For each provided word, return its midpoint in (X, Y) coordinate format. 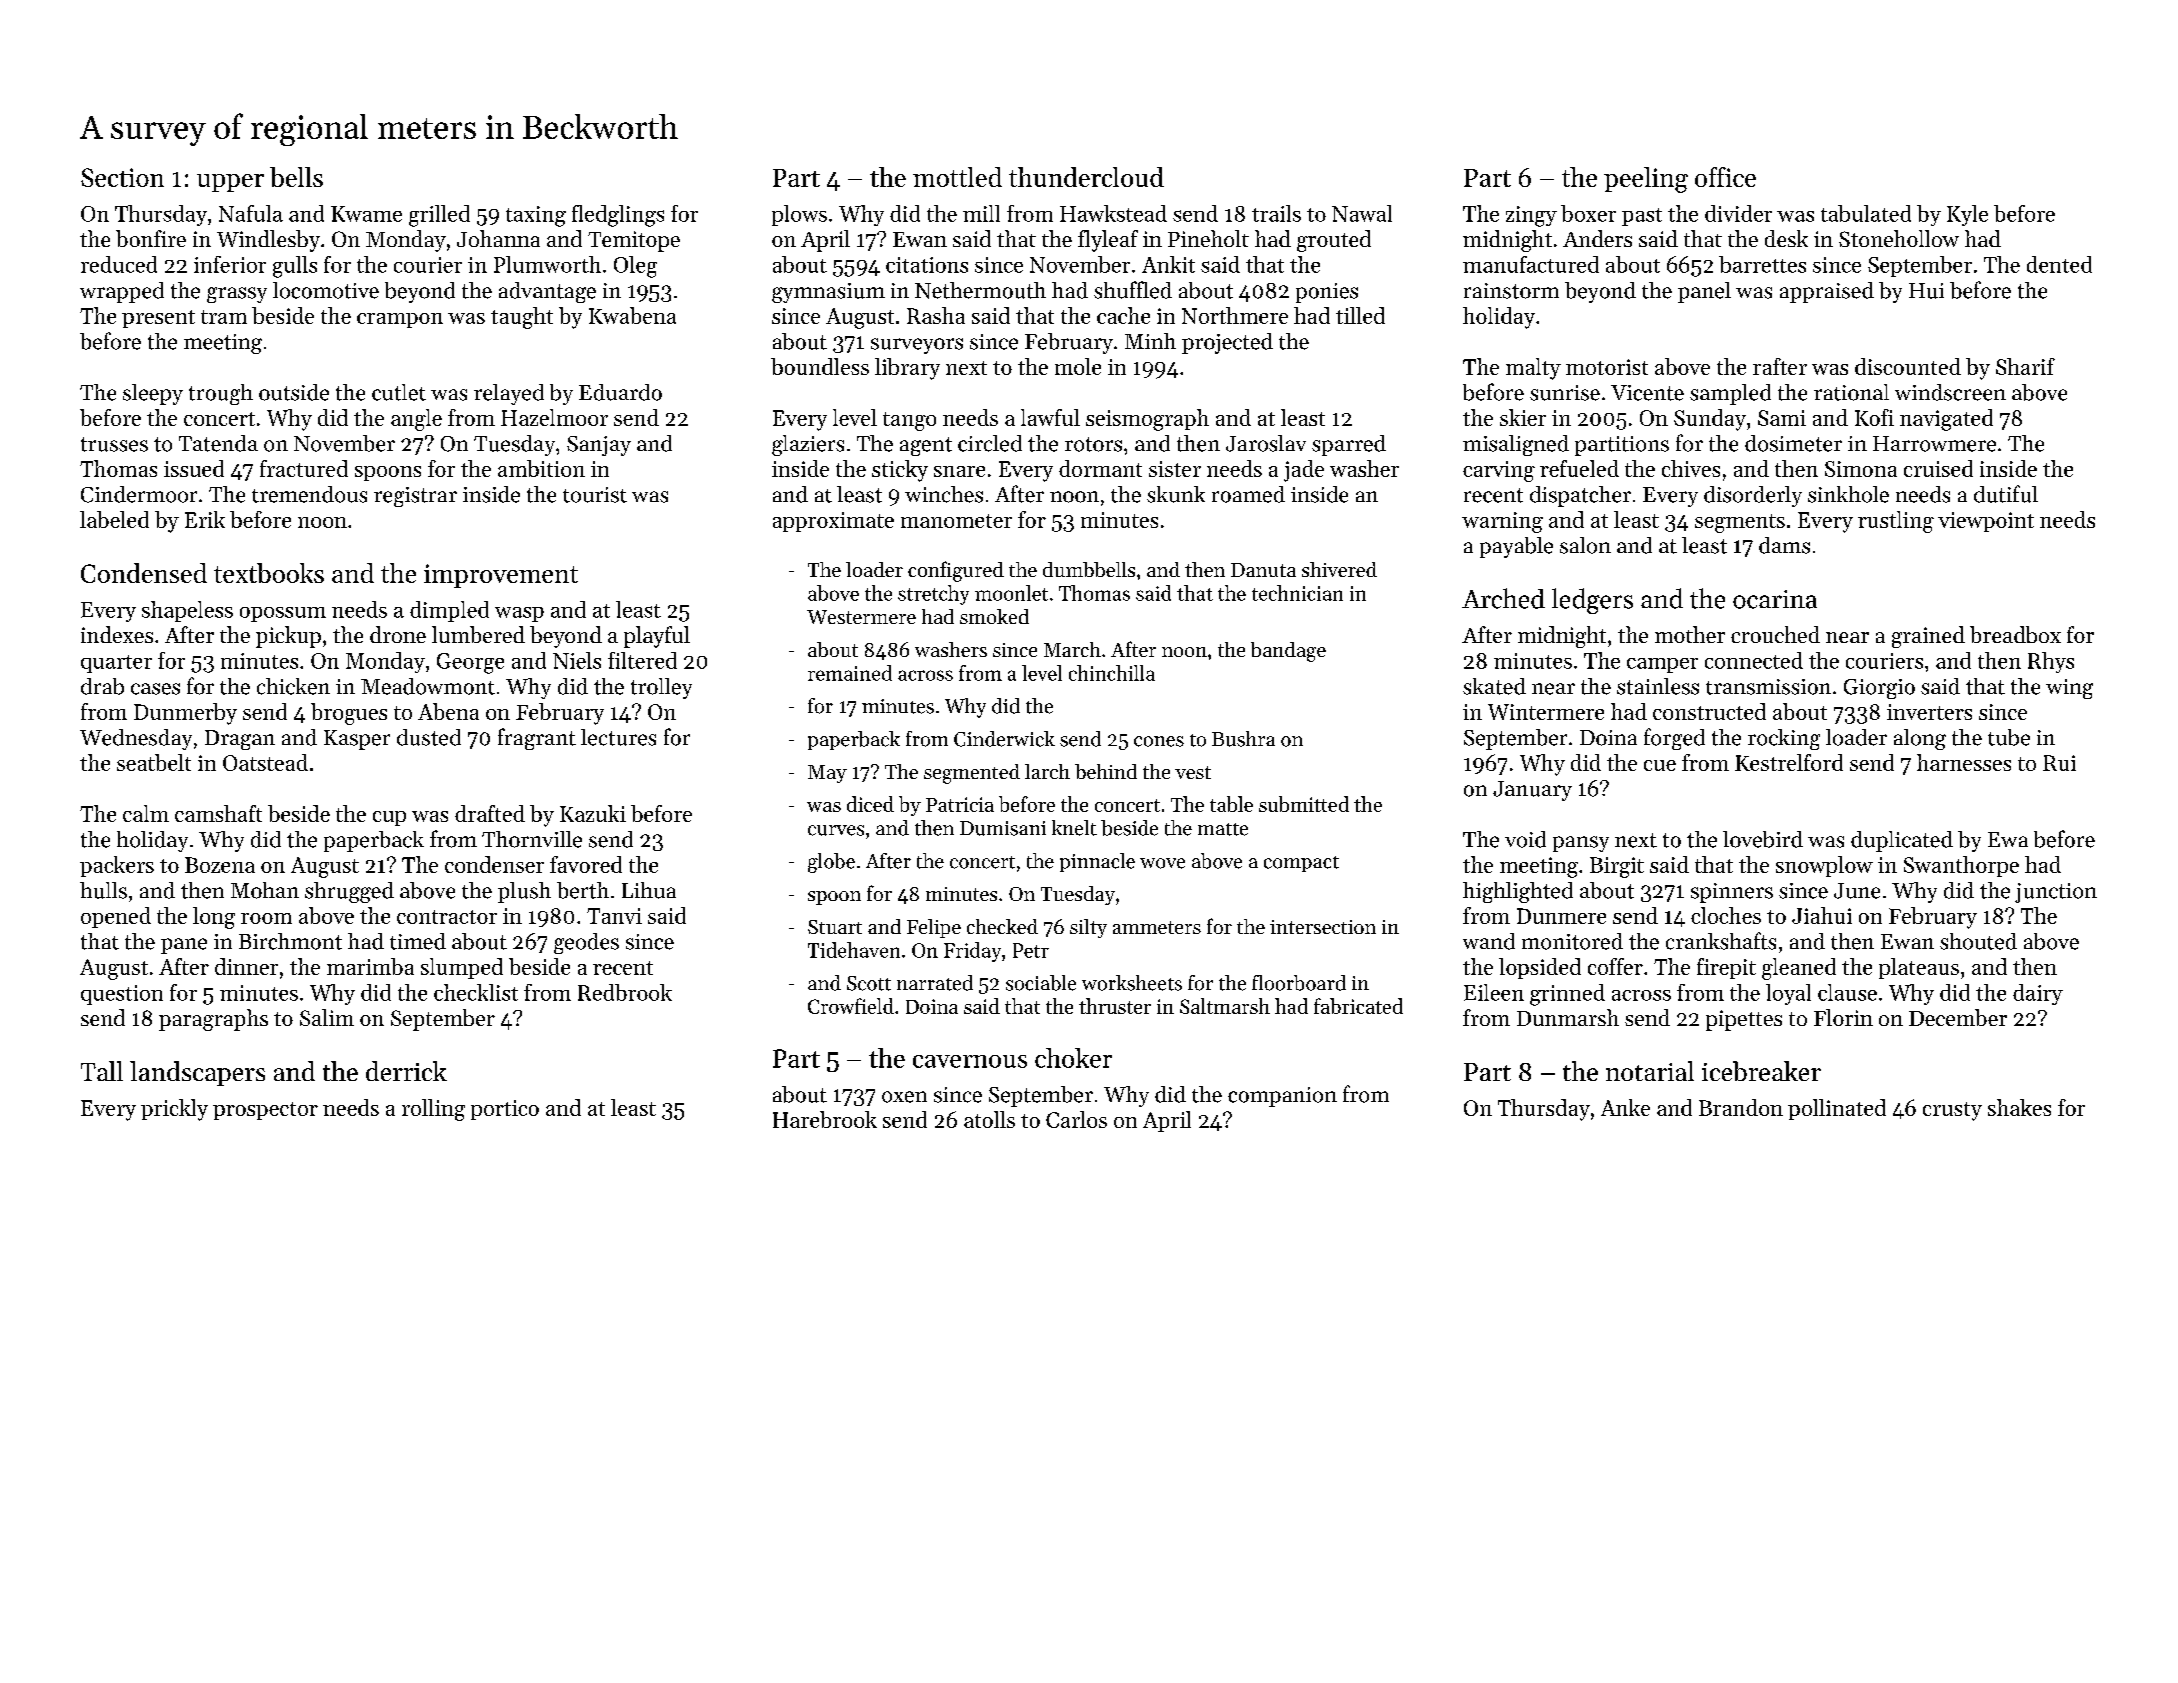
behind (1106, 771)
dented (2059, 264)
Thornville (532, 839)
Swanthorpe (1961, 866)
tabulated (1866, 213)
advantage (547, 292)
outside (294, 392)
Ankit (1168, 264)
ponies (1327, 293)
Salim (327, 1017)
